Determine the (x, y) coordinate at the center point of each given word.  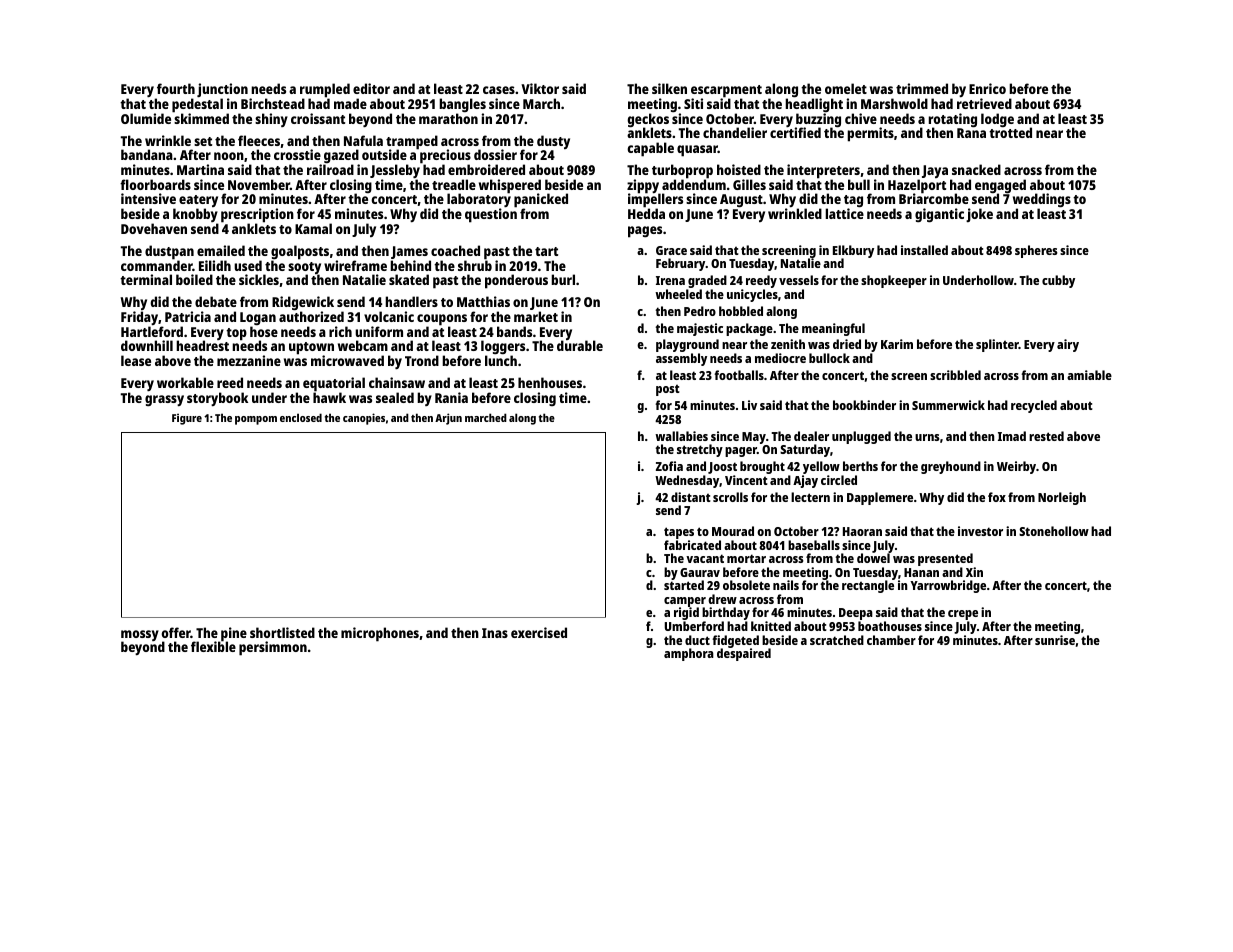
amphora (689, 654)
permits (870, 134)
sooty (304, 268)
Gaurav (700, 572)
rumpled (325, 90)
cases (499, 90)
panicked (541, 201)
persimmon (273, 648)
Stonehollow (1054, 531)
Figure (187, 419)
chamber (891, 640)
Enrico (987, 88)
